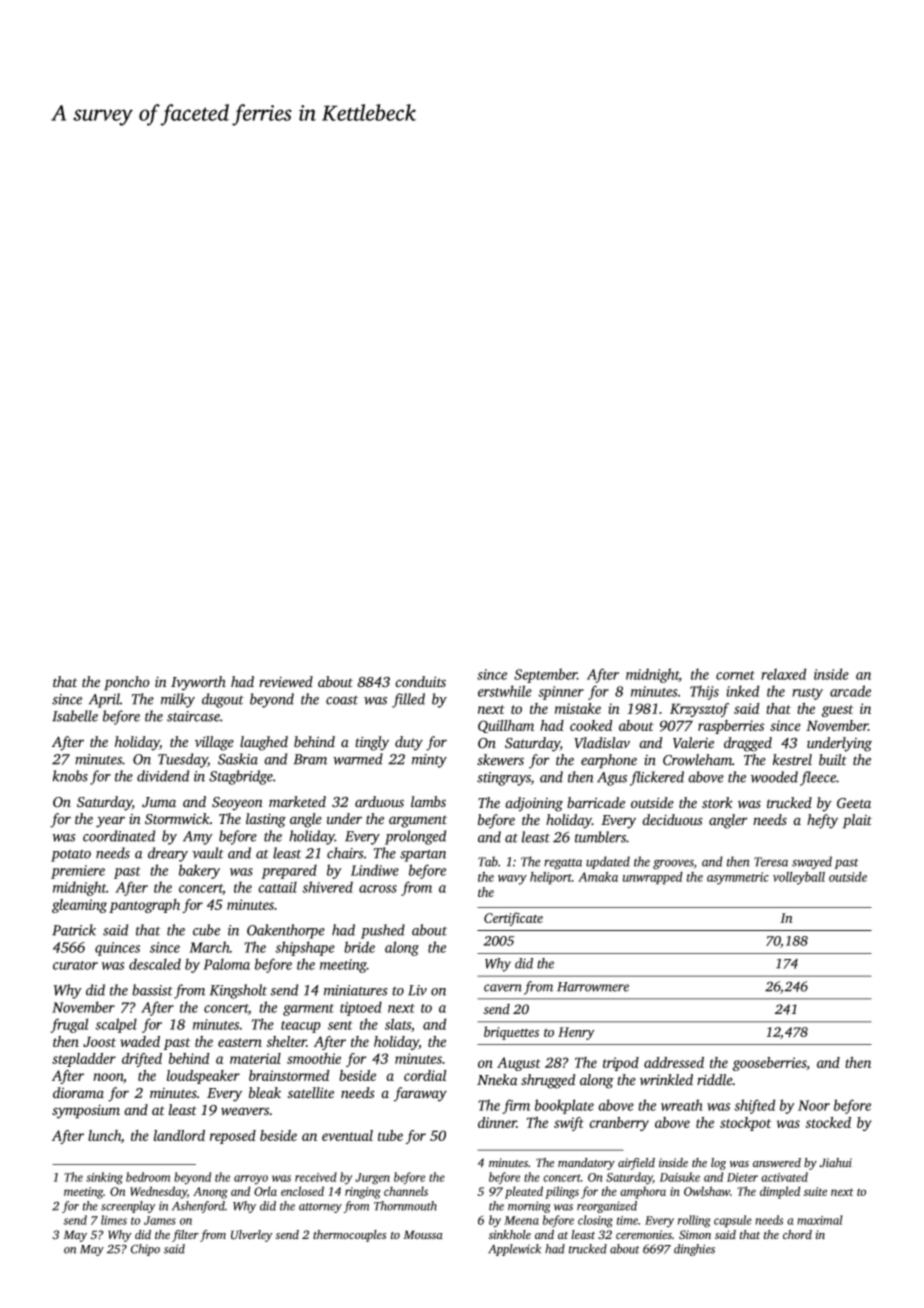 This screenshot has height=1308, width=924. I want to click on Chipo, so click(145, 1250).
